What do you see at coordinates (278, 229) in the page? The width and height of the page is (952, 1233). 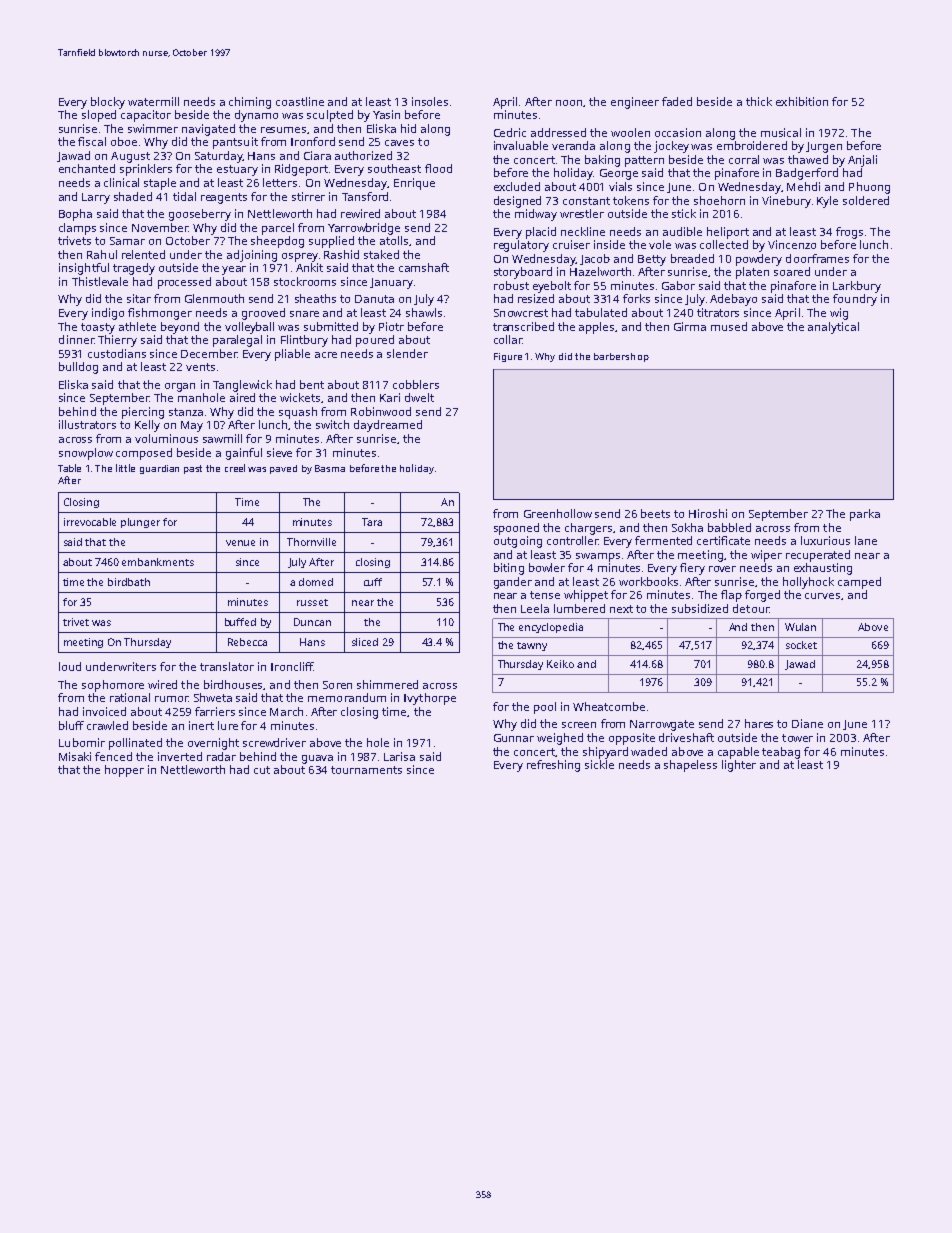 I see `parcel` at bounding box center [278, 229].
